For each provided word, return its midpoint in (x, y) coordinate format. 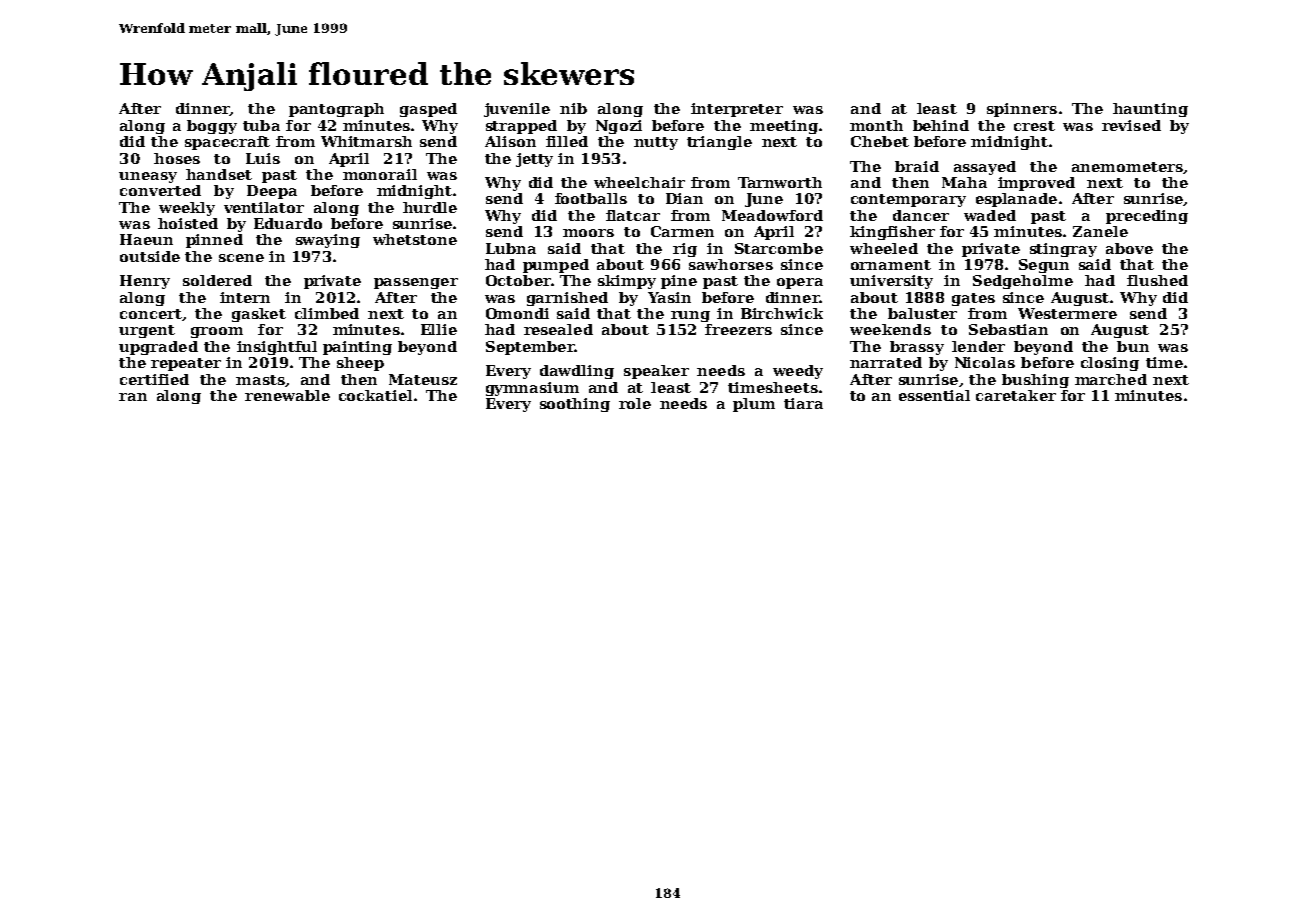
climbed (327, 313)
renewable (287, 395)
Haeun (146, 239)
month (876, 125)
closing (1110, 364)
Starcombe (779, 248)
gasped (428, 110)
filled (567, 141)
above (1129, 248)
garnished (567, 299)
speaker (656, 372)
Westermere (1067, 313)
